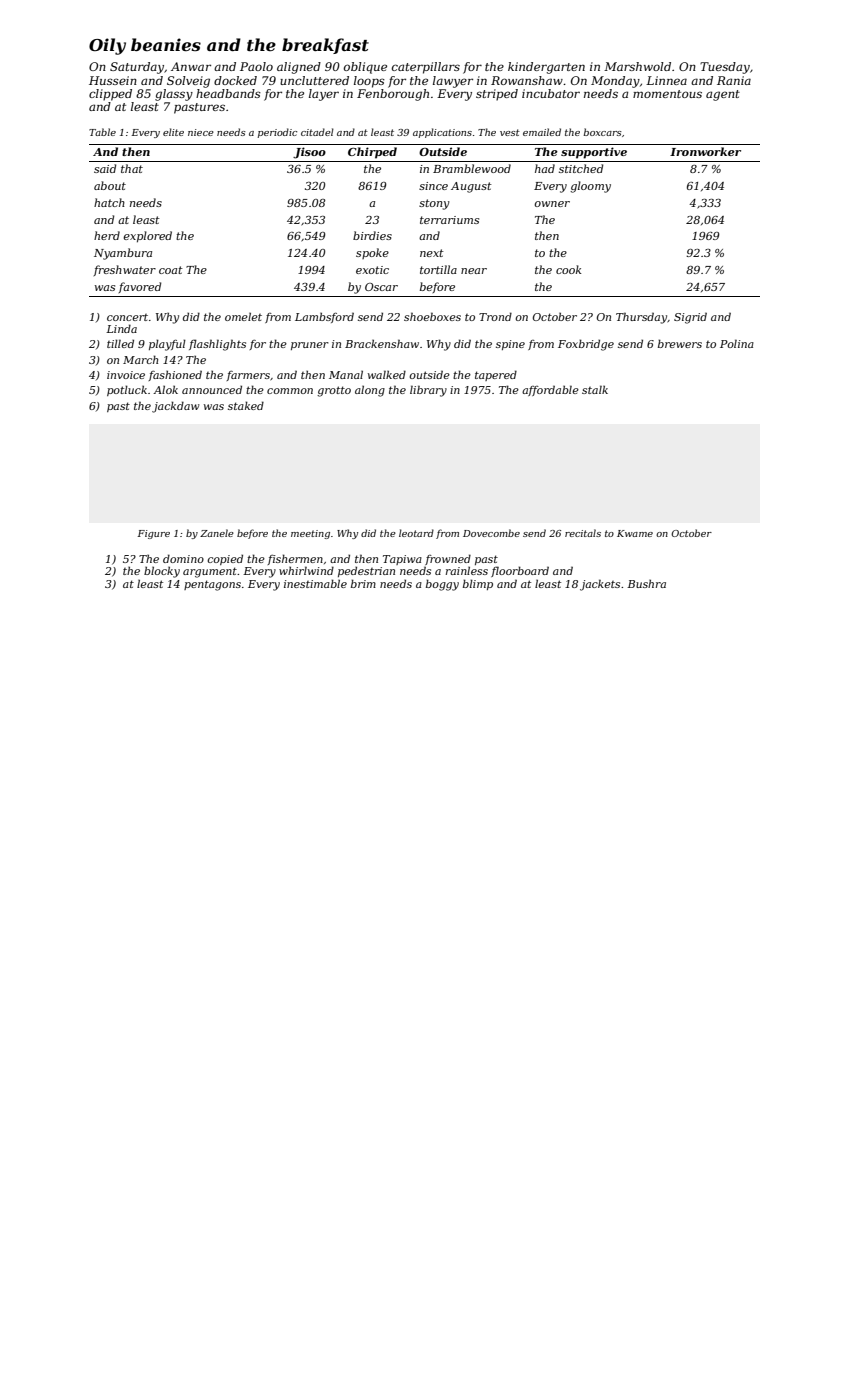  What do you see at coordinates (363, 583) in the screenshot?
I see `brim` at bounding box center [363, 583].
